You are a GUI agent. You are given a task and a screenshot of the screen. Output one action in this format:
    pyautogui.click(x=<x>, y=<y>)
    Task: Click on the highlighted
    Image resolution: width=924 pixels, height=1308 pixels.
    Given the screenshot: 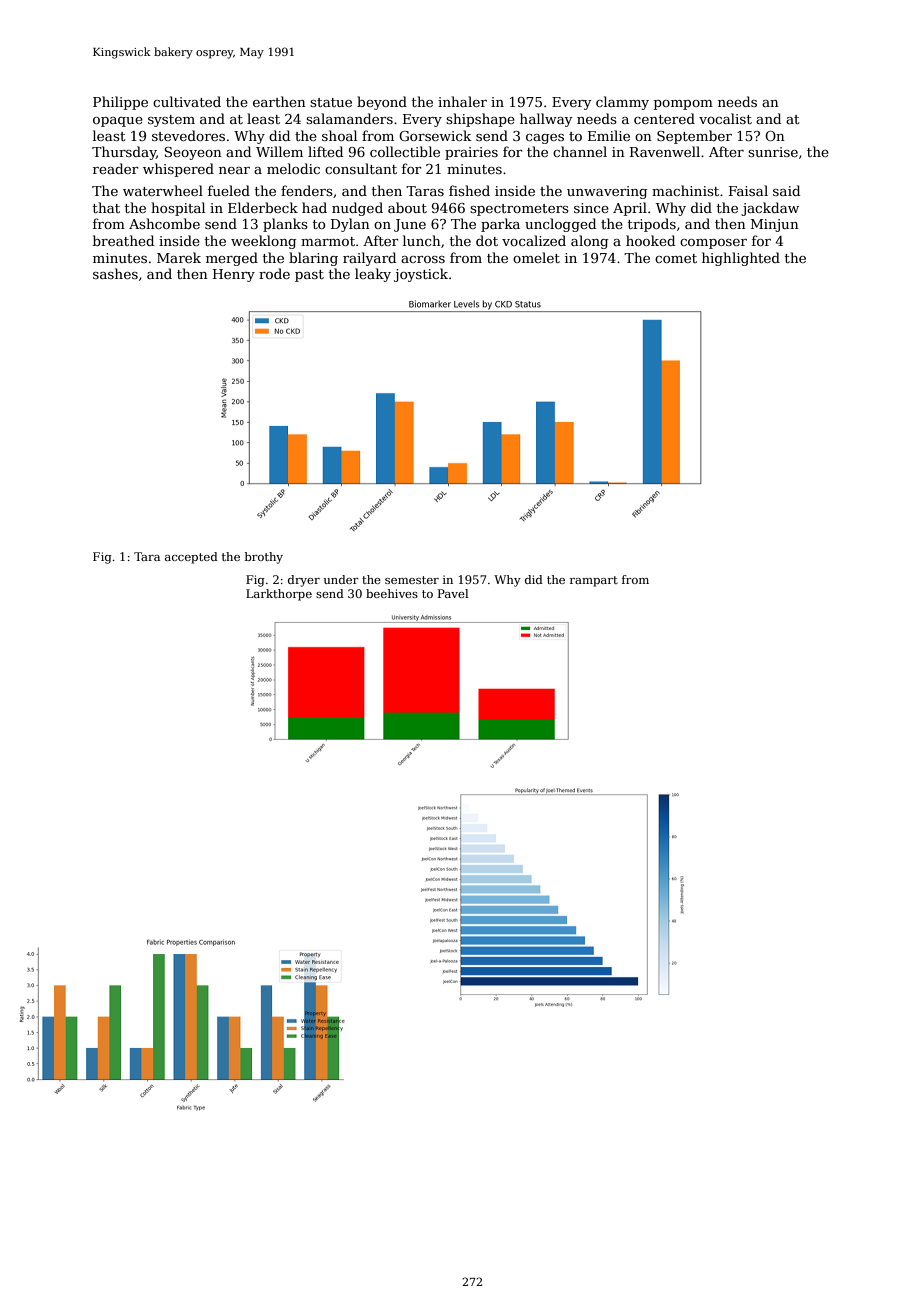 What is the action you would take?
    pyautogui.click(x=741, y=259)
